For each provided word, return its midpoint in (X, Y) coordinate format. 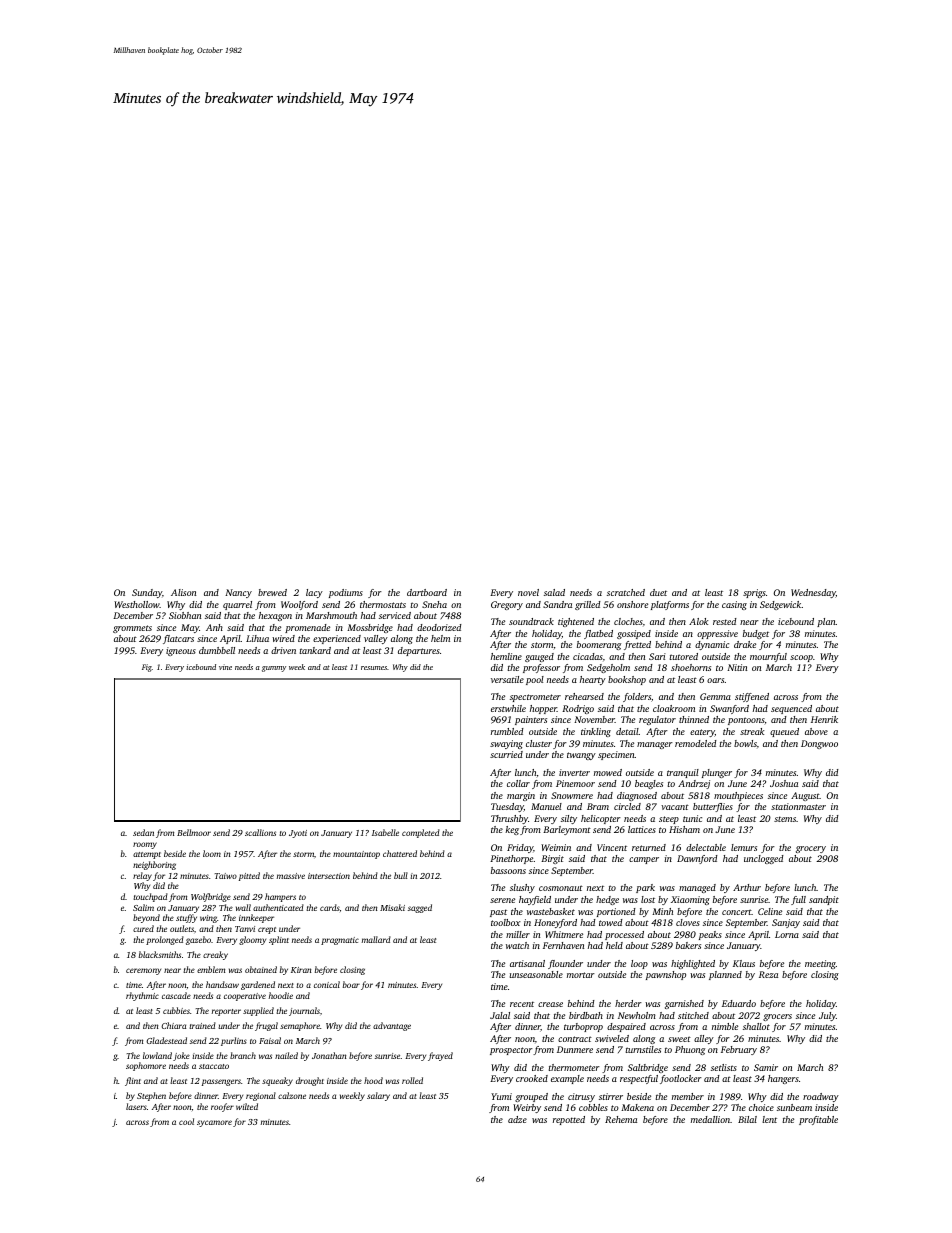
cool (186, 1121)
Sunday (147, 593)
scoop (801, 658)
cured (143, 928)
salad (554, 592)
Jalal (500, 1015)
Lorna (787, 934)
